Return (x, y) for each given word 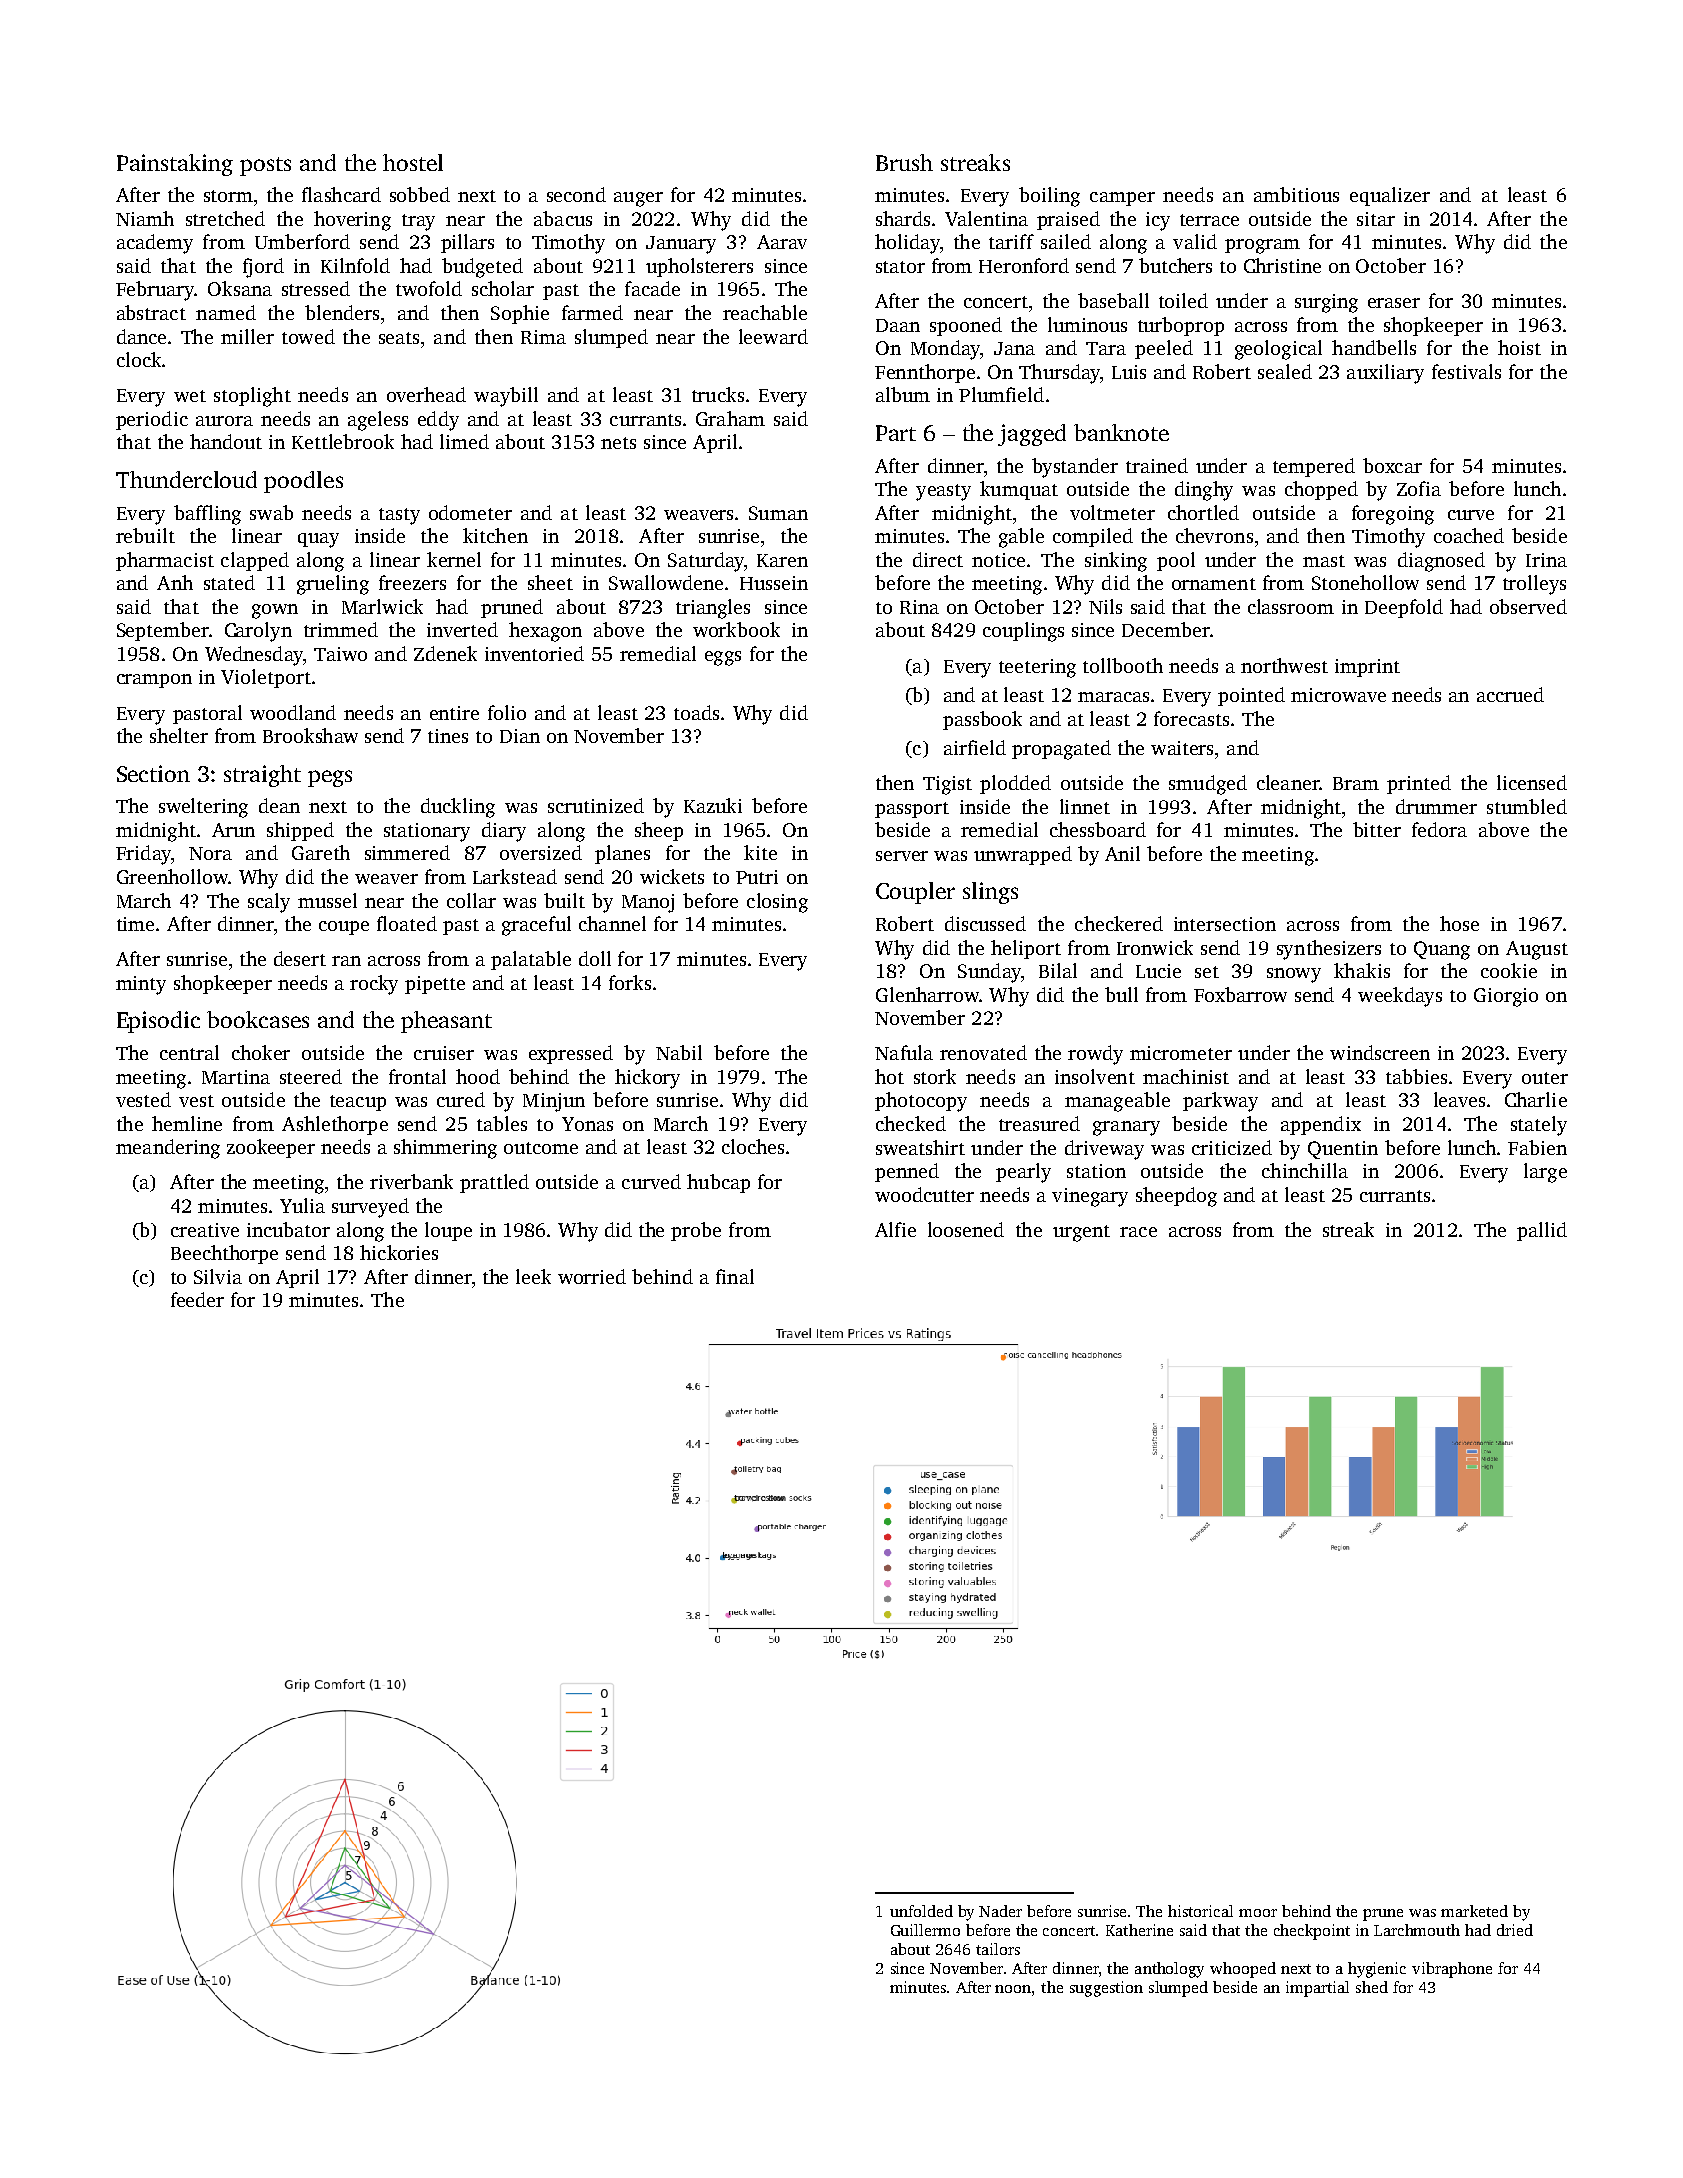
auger (638, 199)
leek (533, 1276)
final (735, 1276)
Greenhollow (172, 876)
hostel (413, 162)
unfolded (921, 1911)
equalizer (1390, 196)
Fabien (1537, 1147)
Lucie (1158, 971)
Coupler (915, 893)
